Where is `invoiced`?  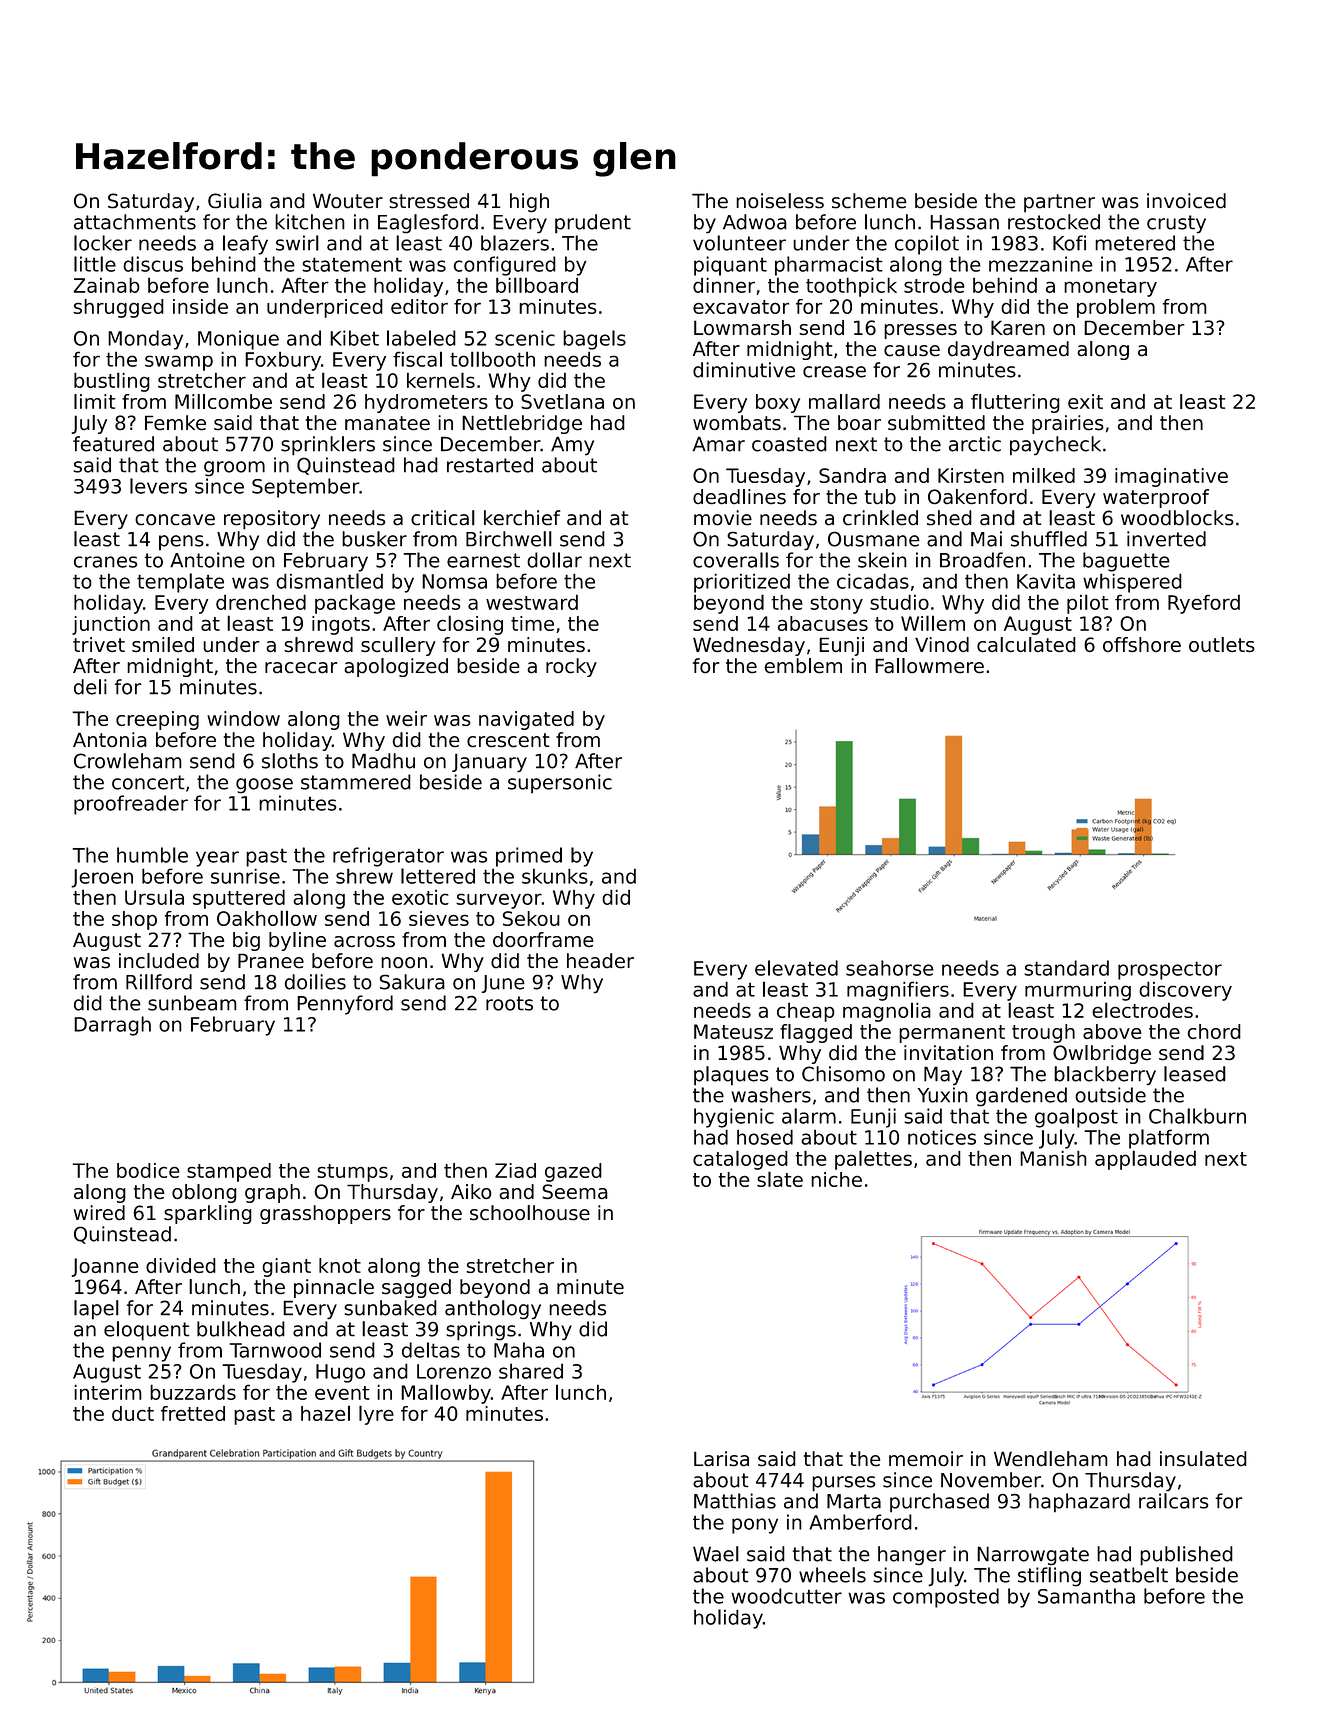
invoiced is located at coordinates (1186, 201).
